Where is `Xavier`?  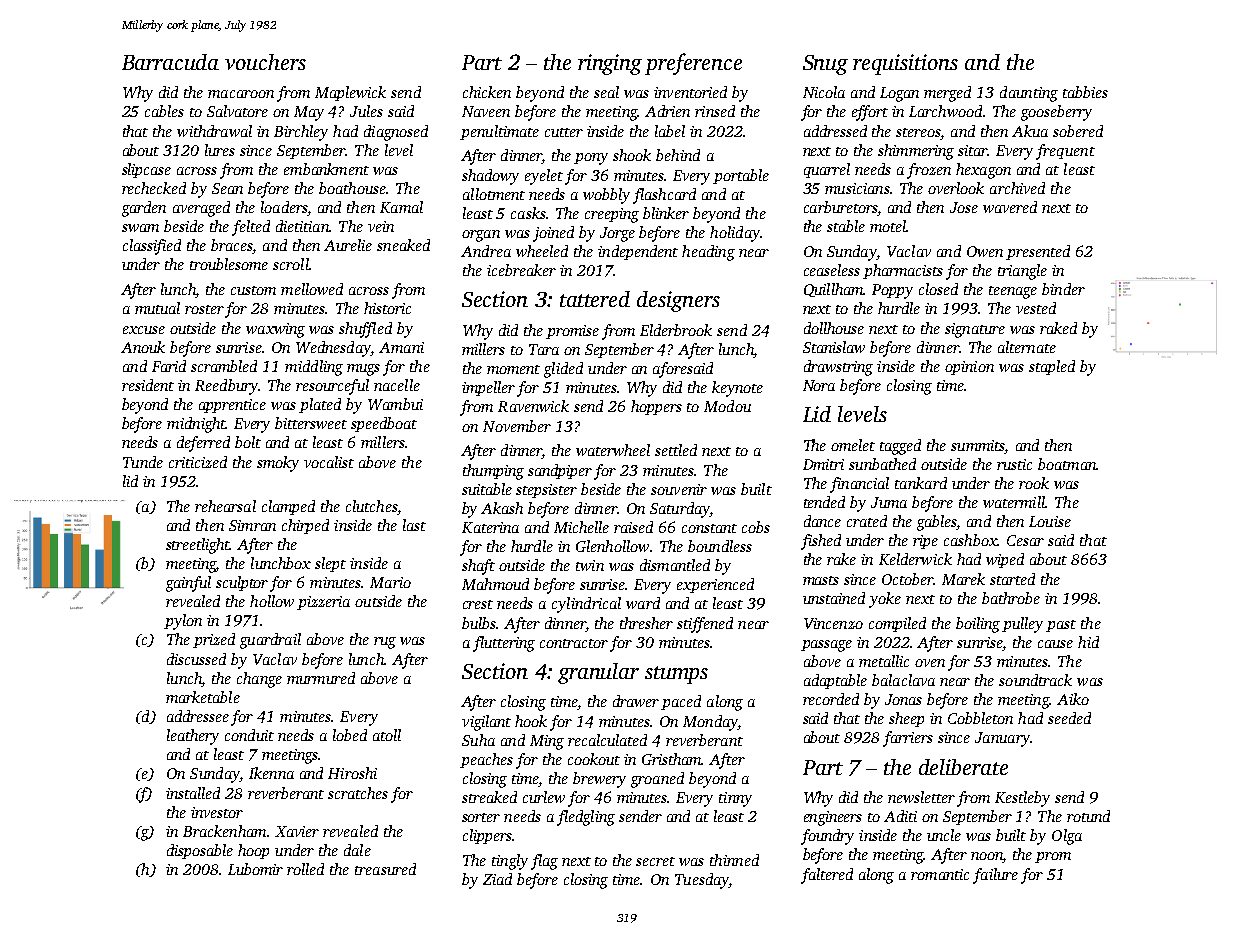
Xavier is located at coordinates (297, 831).
